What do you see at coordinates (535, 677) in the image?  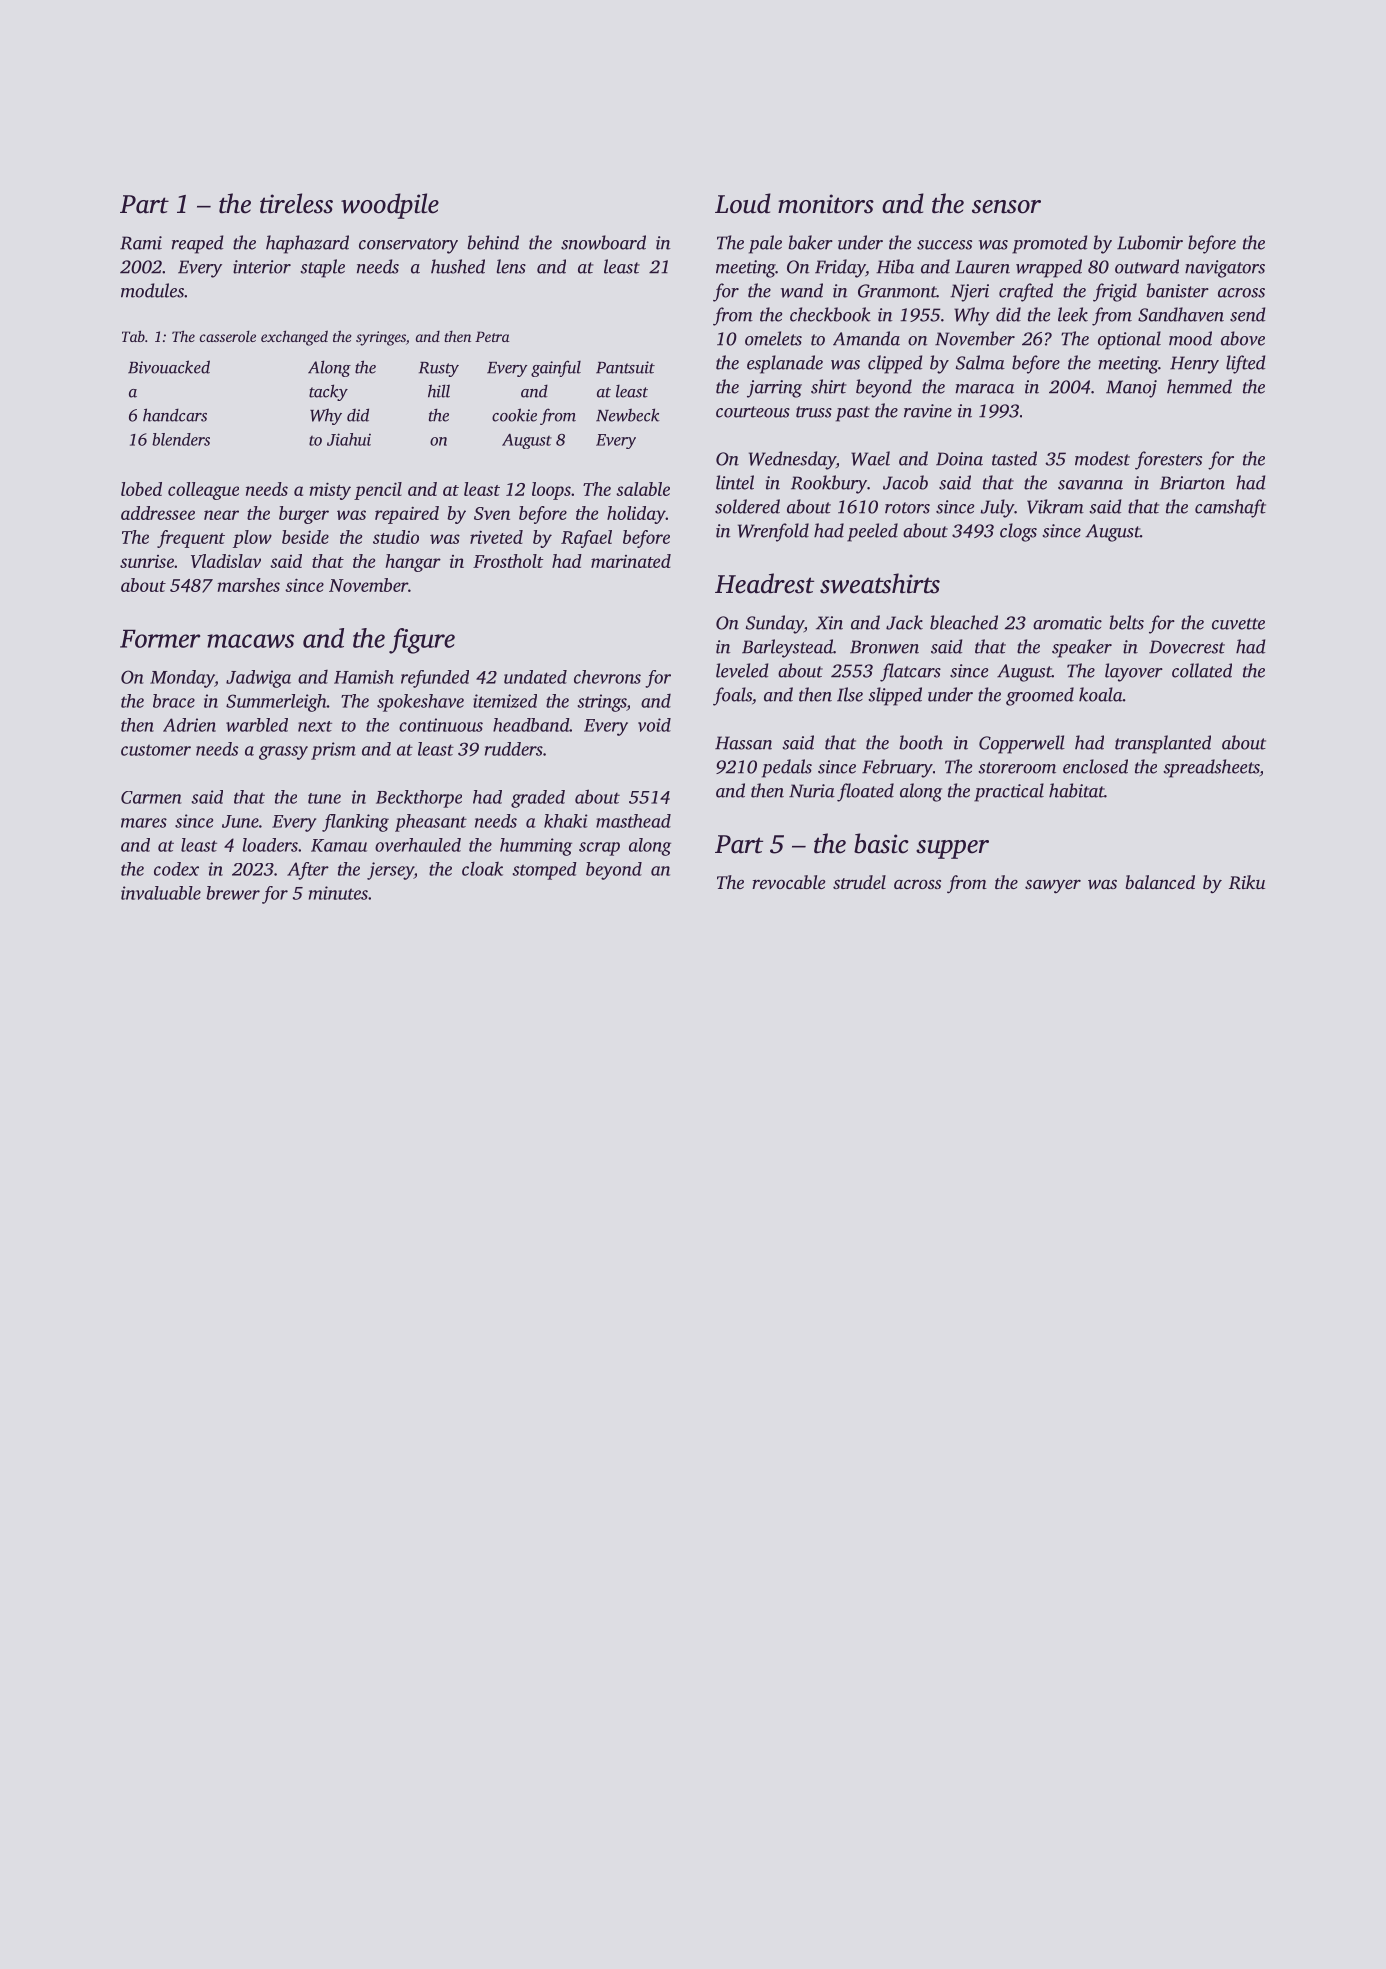 I see `undated` at bounding box center [535, 677].
